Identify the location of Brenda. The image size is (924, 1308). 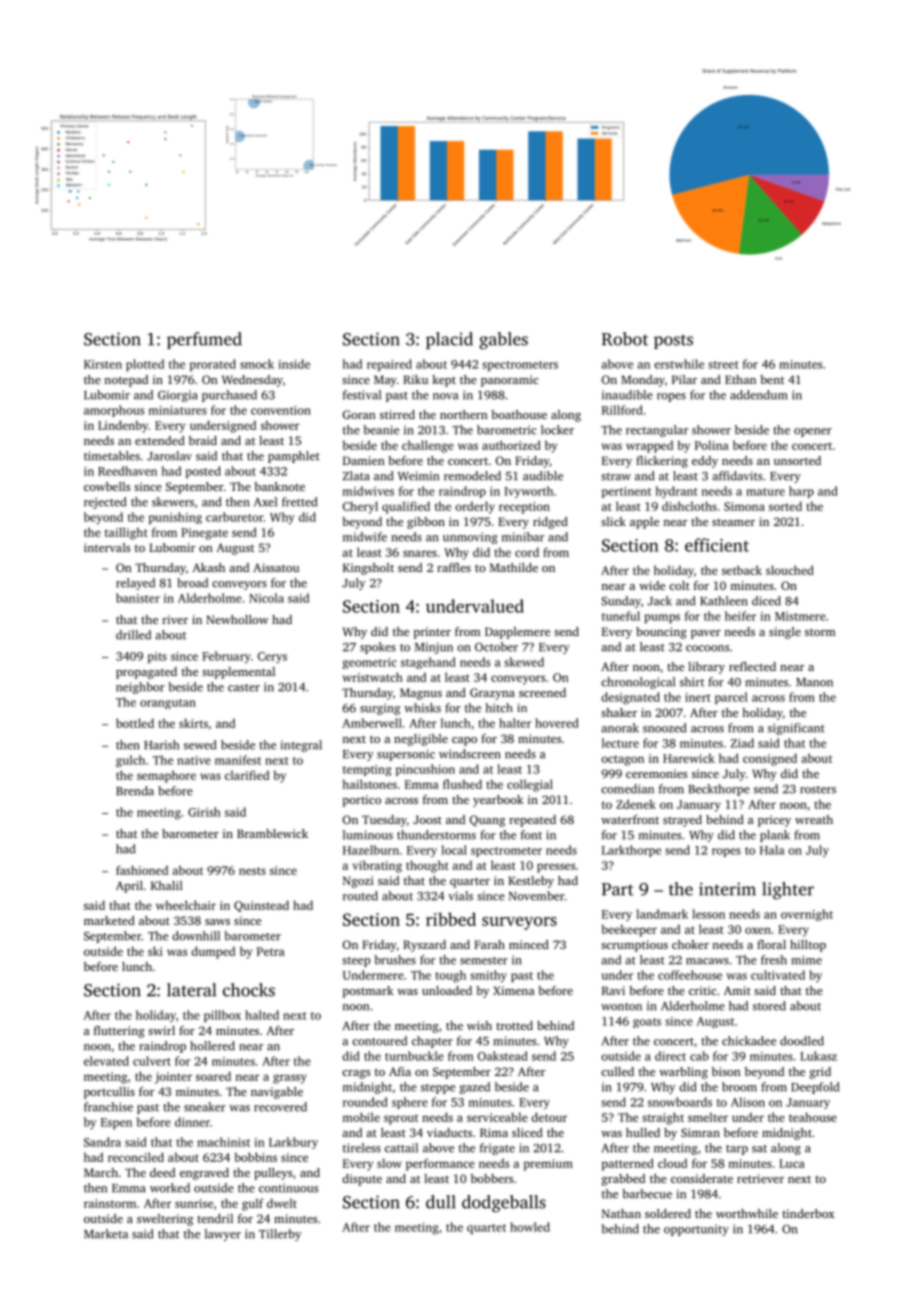
(135, 791).
